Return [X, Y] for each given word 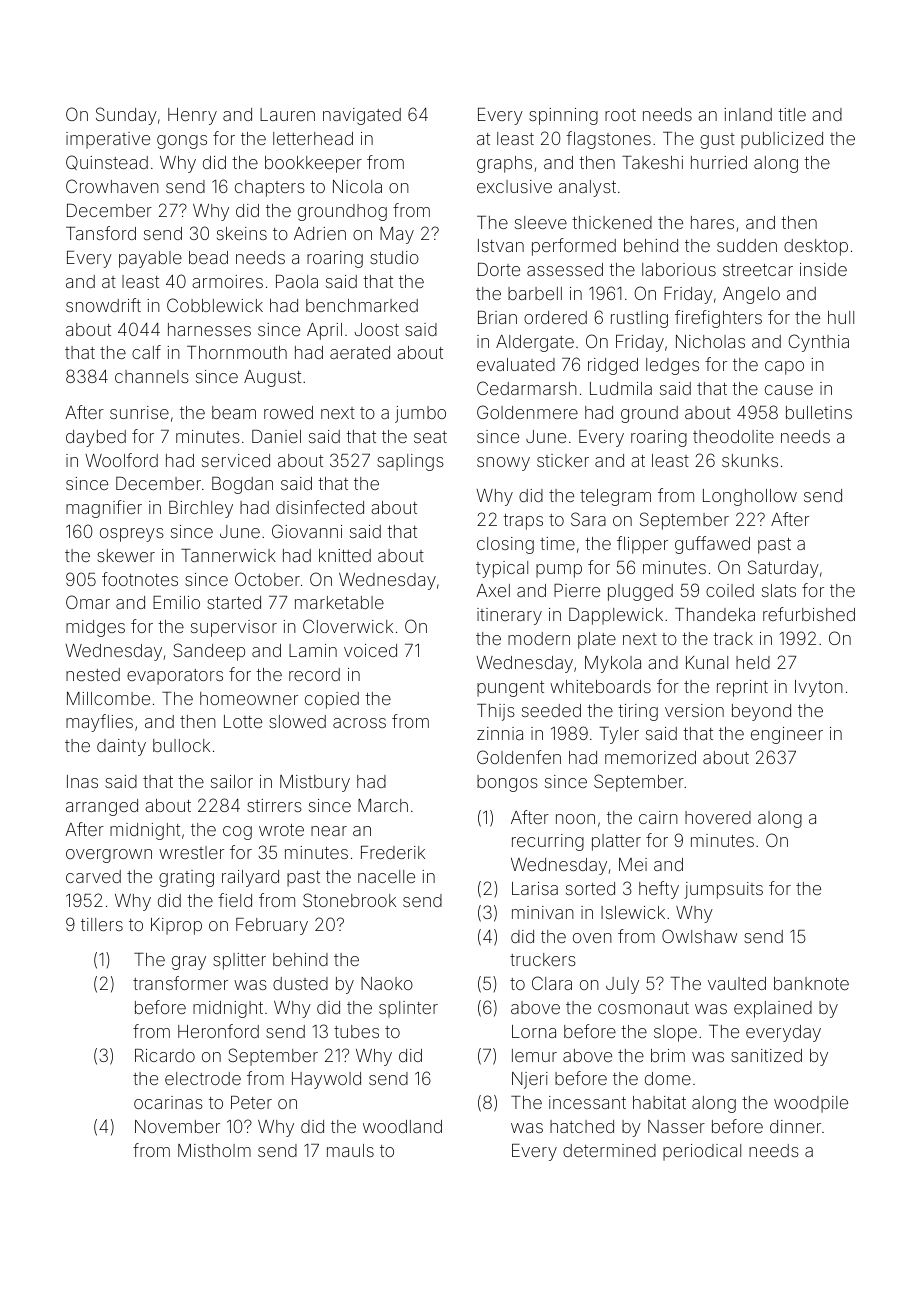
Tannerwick [228, 555]
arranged [102, 807]
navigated [362, 116]
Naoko [387, 983]
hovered [718, 817]
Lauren [287, 114]
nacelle [386, 876]
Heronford [218, 1031]
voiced [370, 650]
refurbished [809, 614]
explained [773, 1009]
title [792, 114]
